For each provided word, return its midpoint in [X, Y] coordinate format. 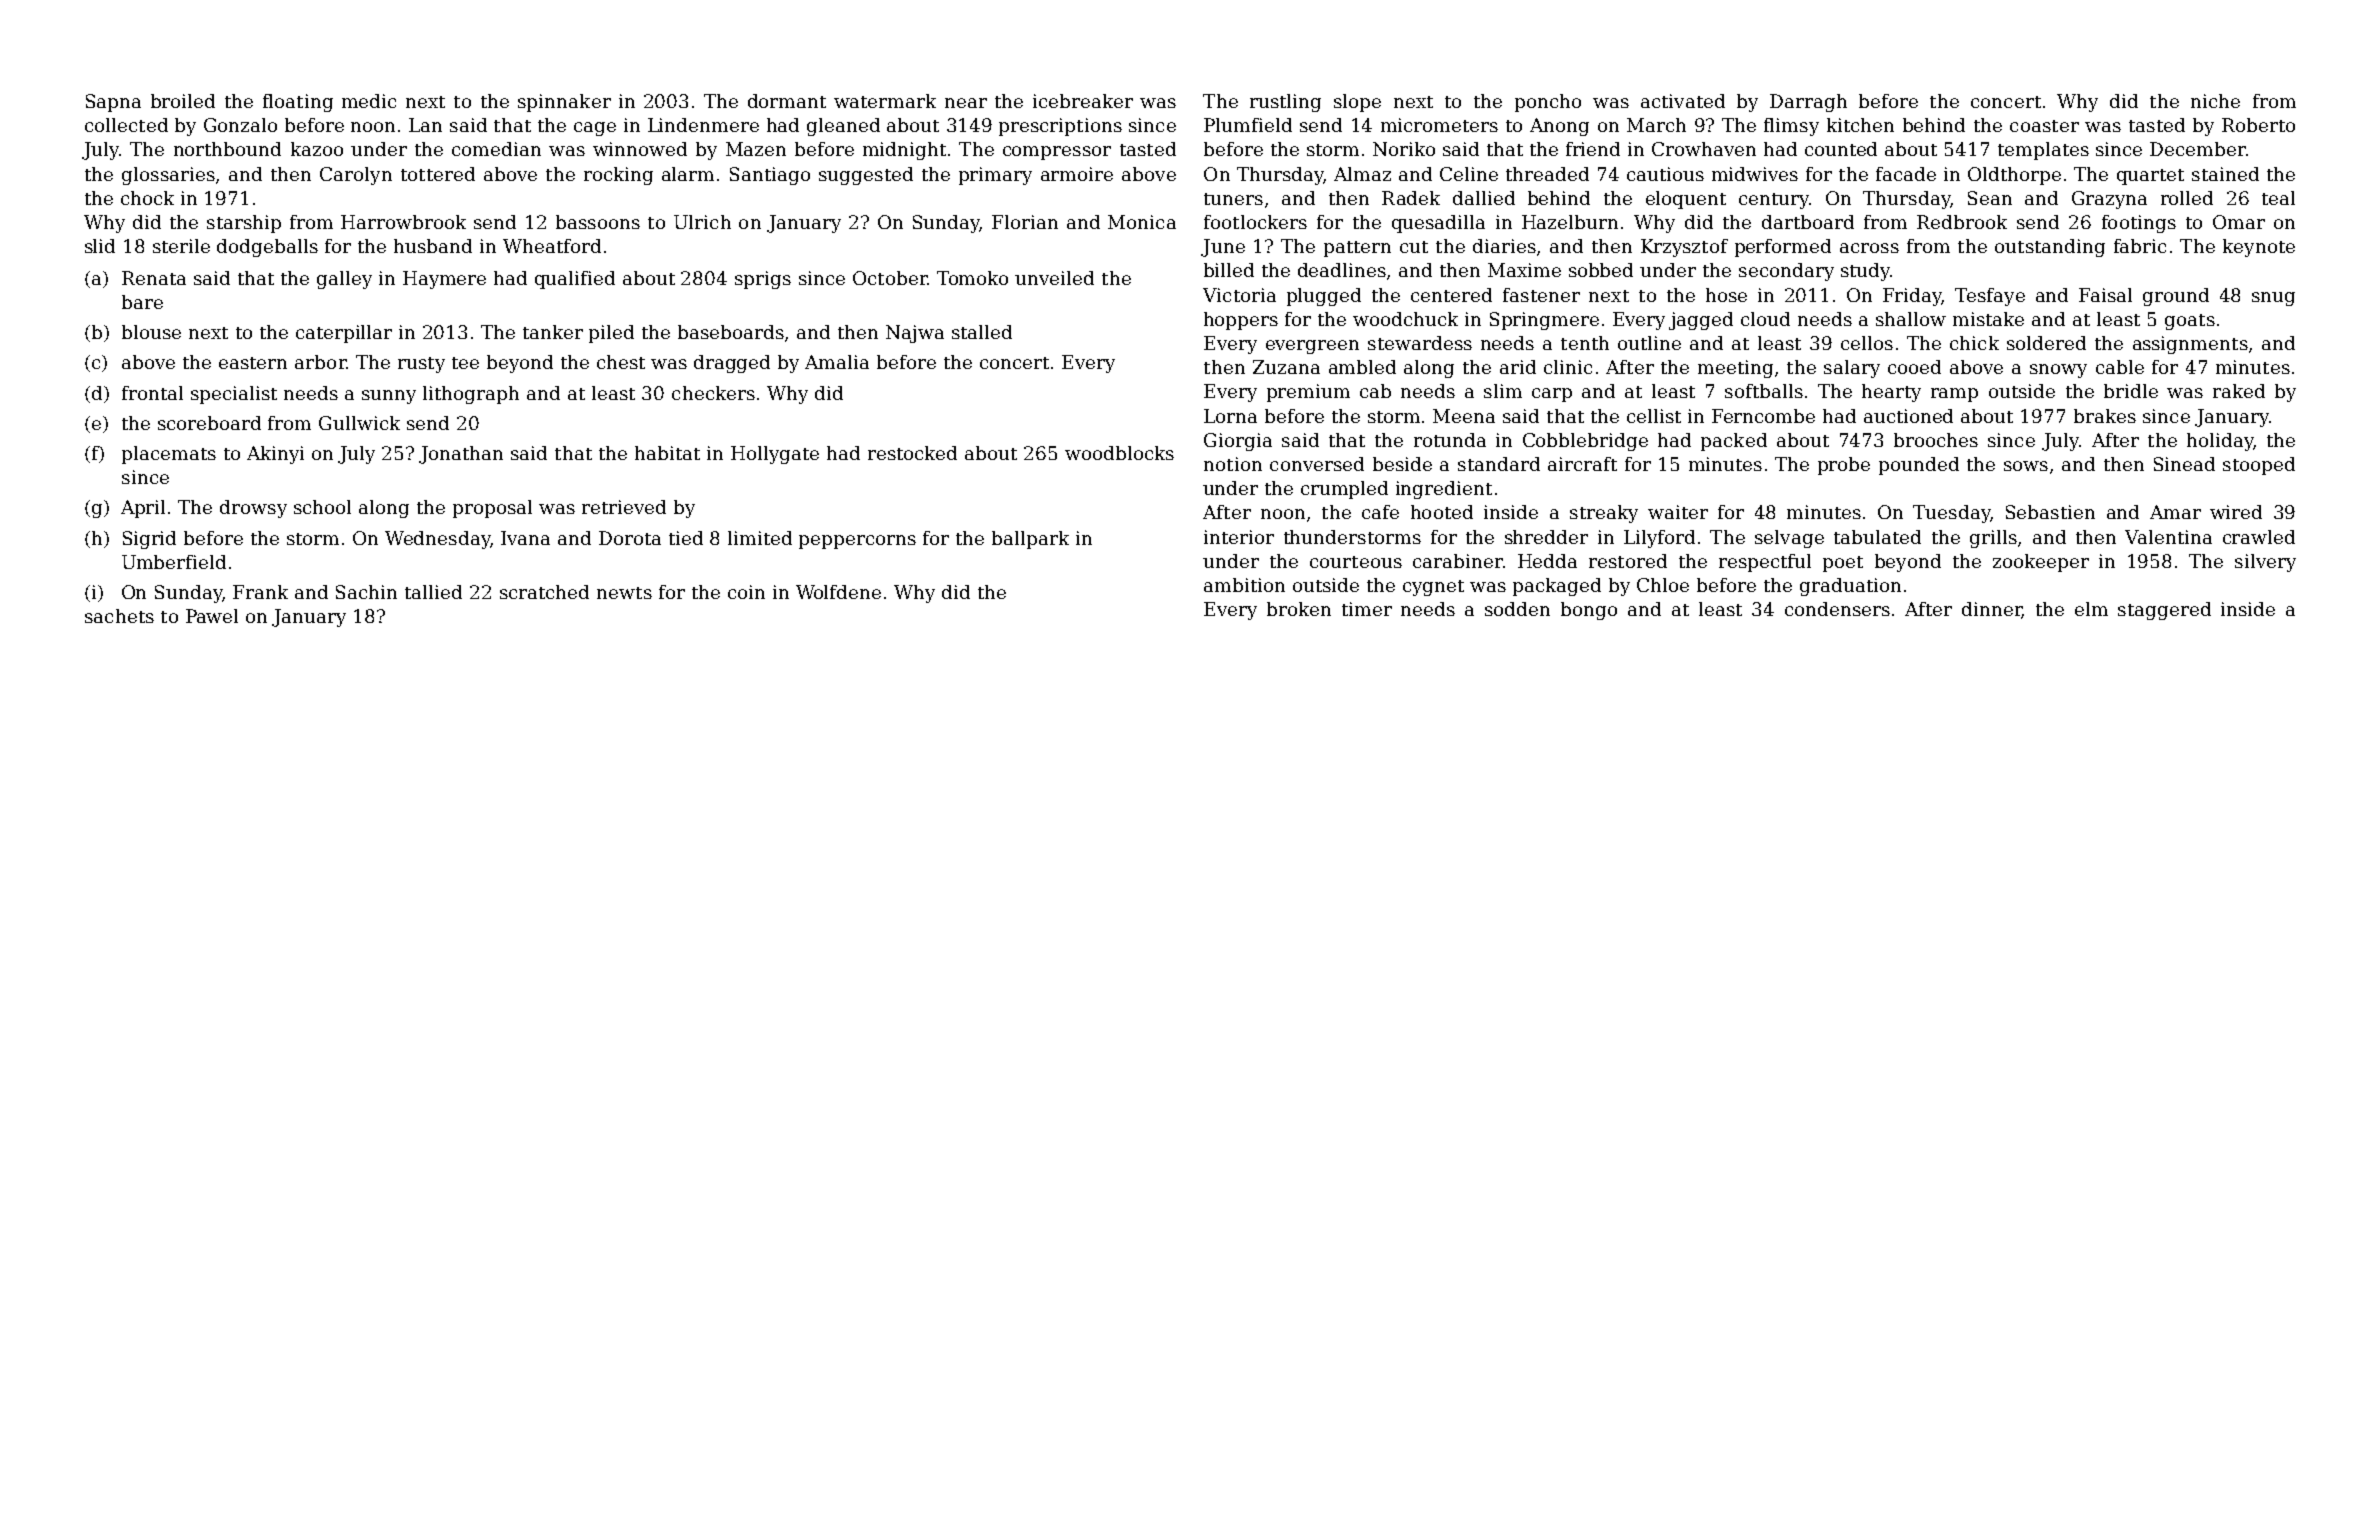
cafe [1380, 512]
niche [2215, 101]
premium [1308, 393]
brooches [1936, 440]
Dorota [630, 538]
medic [369, 101]
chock [147, 198]
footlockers [1255, 222]
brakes [2105, 416]
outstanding [2050, 248]
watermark [885, 101]
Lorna [1230, 416]
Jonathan [461, 455]
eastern [253, 363]
